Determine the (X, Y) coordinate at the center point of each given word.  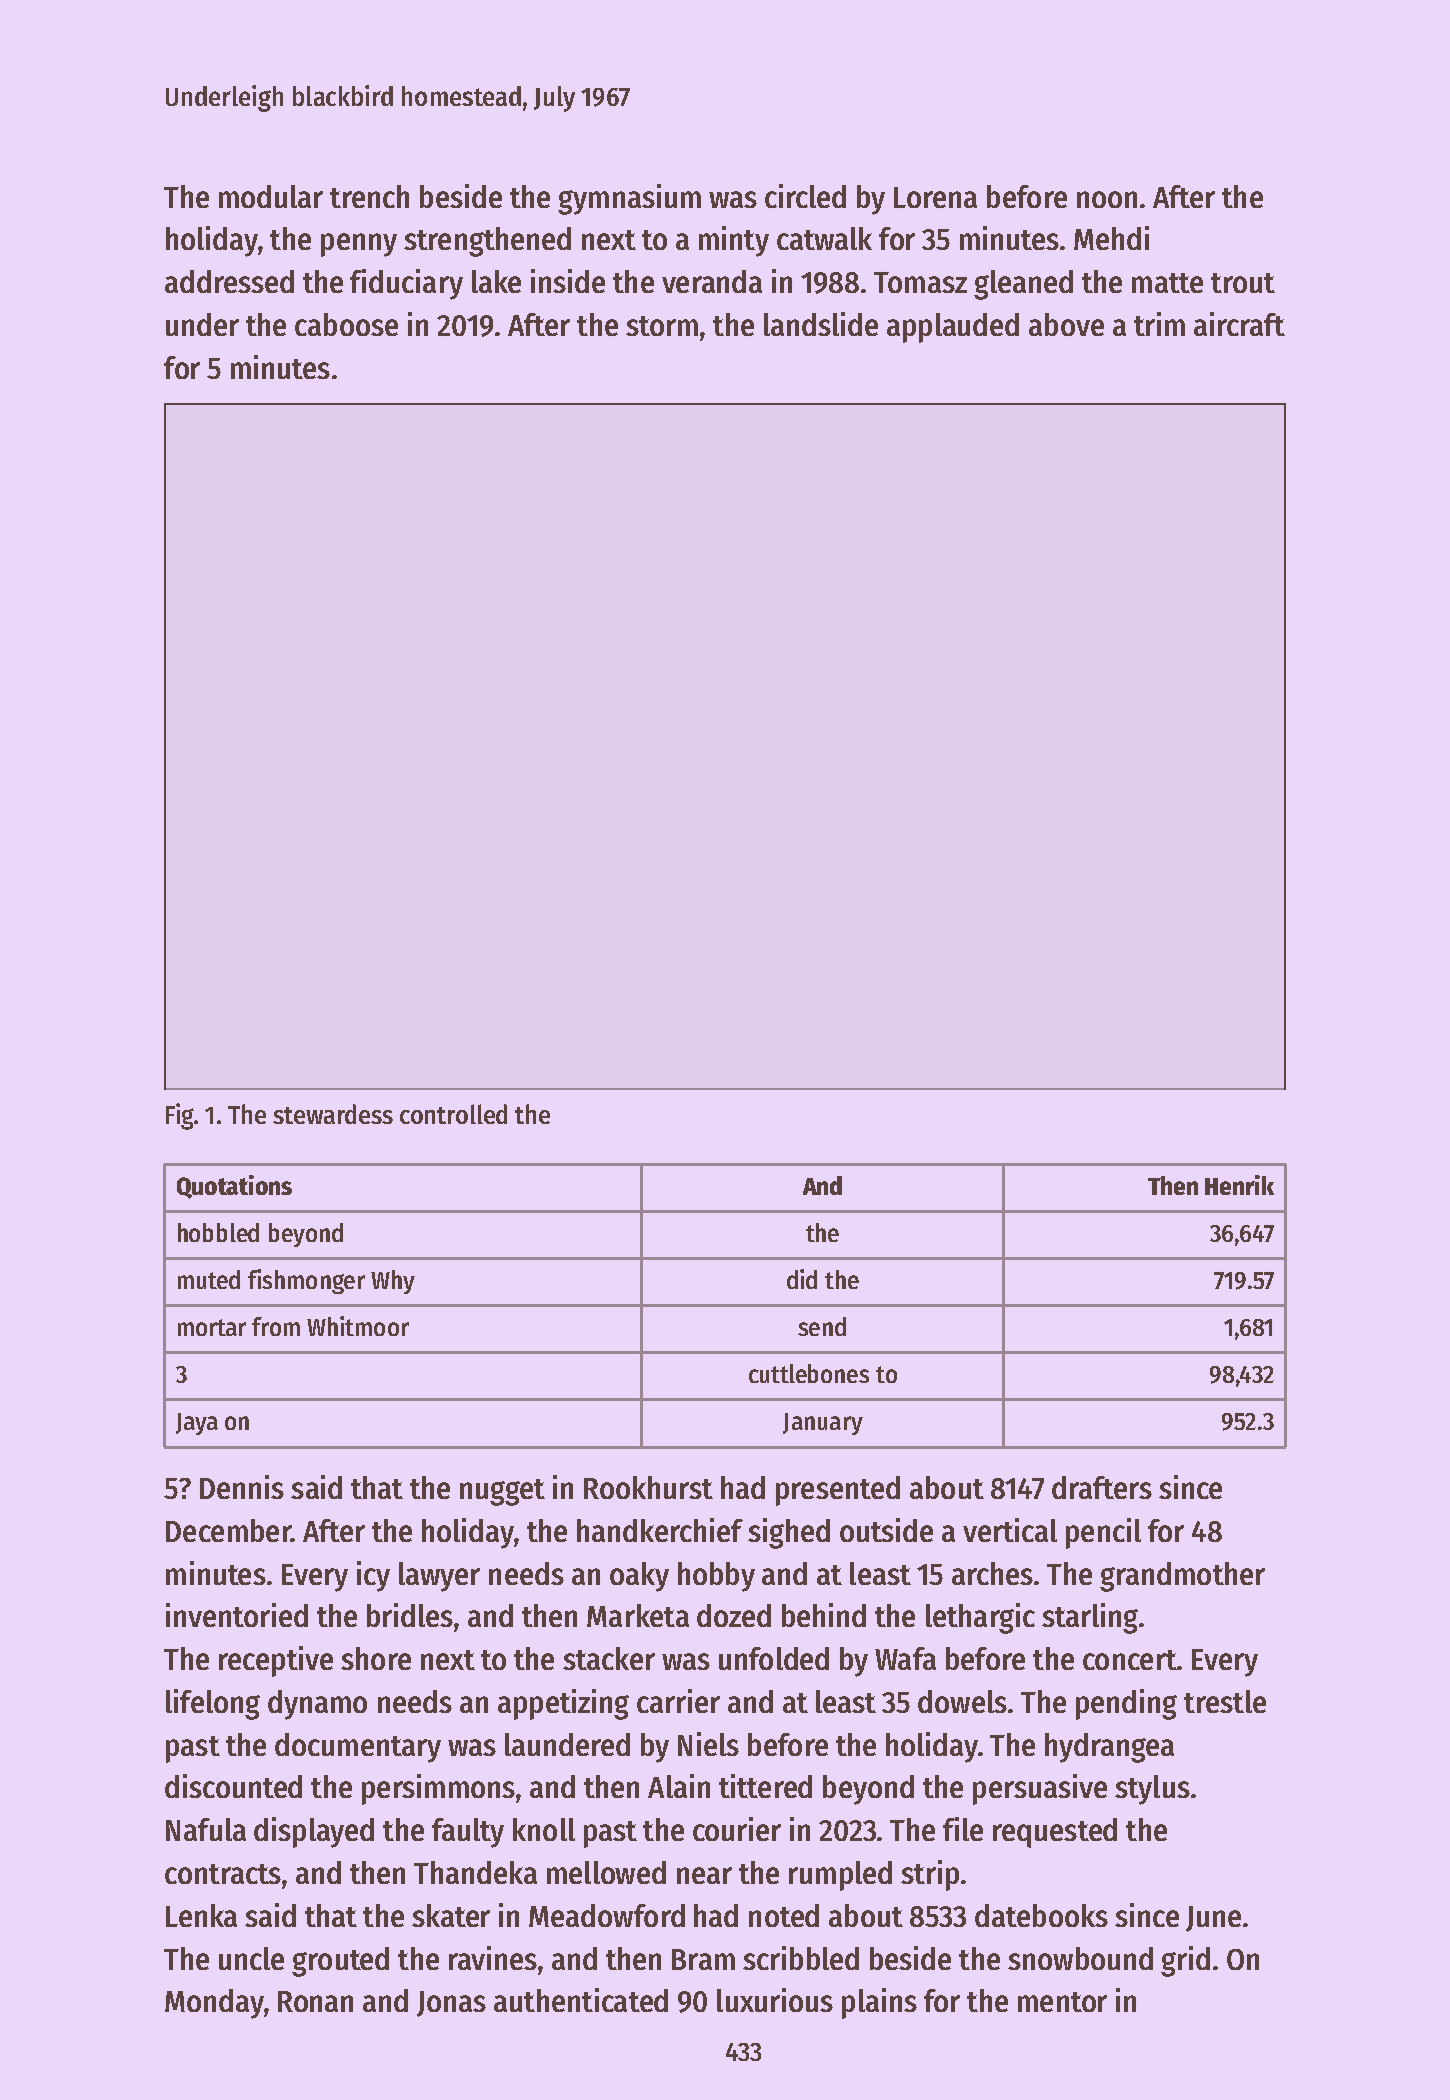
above (1066, 324)
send (822, 1326)
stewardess (333, 1114)
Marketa (638, 1615)
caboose (346, 324)
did (802, 1279)
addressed (229, 281)
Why (393, 1282)
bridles (410, 1615)
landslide (821, 324)
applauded (953, 328)
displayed (314, 1832)
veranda (712, 281)
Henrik (1239, 1185)
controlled (453, 1114)
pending (1126, 1704)
